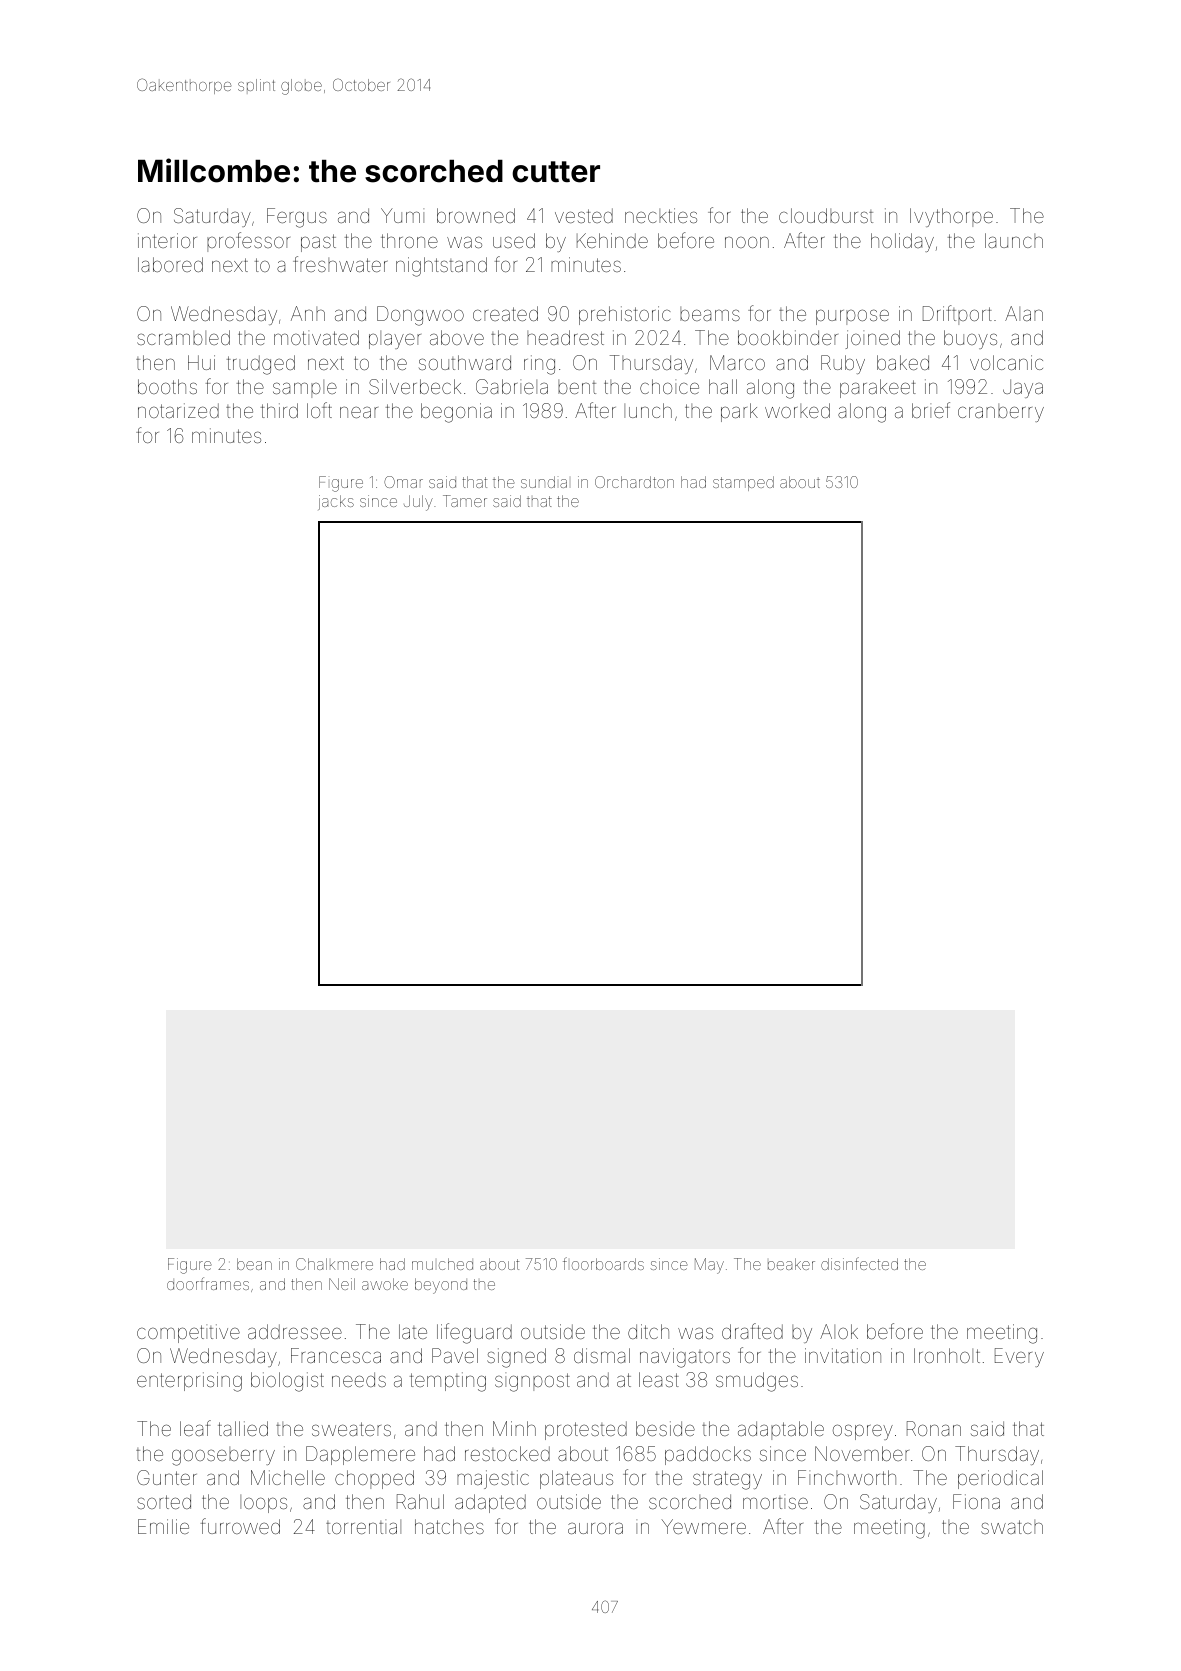 This screenshot has width=1181, height=1671. What do you see at coordinates (442, 1264) in the screenshot?
I see `mulched` at bounding box center [442, 1264].
